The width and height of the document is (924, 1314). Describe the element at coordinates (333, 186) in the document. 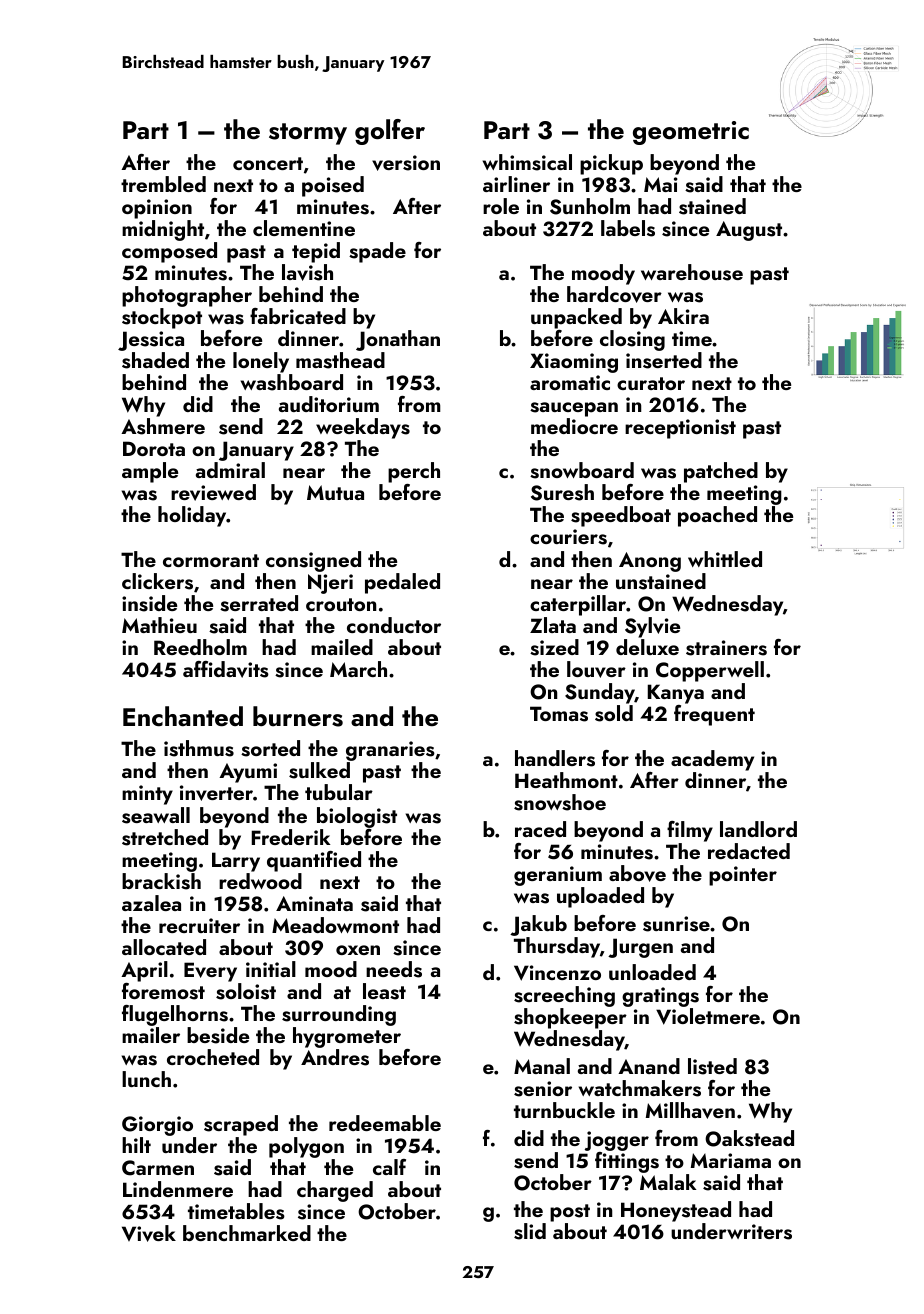

I see `poised` at that location.
